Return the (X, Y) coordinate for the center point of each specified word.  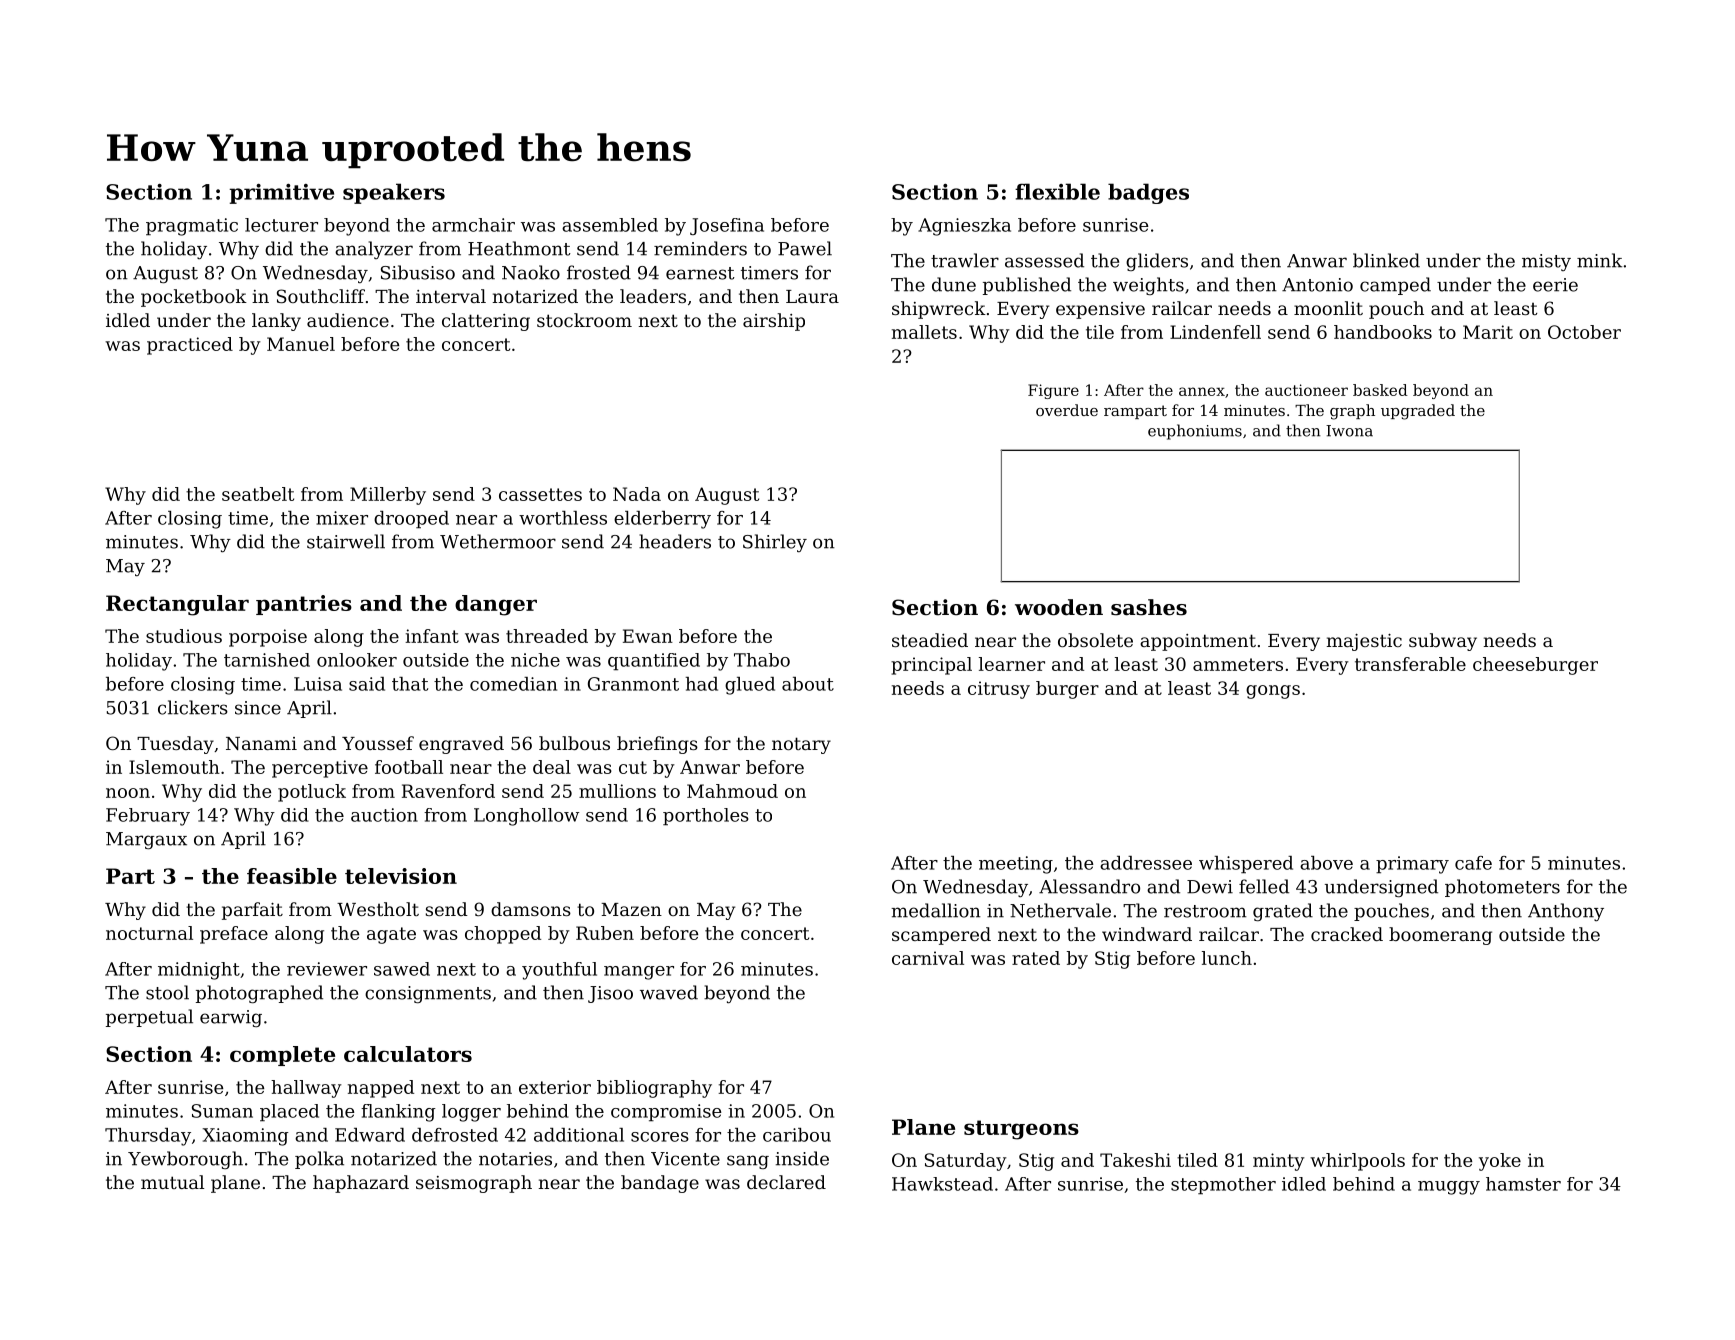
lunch (1227, 958)
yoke (1500, 1162)
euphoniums (1195, 432)
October (1584, 332)
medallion (936, 910)
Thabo (762, 660)
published (1027, 286)
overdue (1067, 410)
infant (432, 636)
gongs (1273, 692)
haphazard (361, 1184)
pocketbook (194, 298)
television (401, 876)
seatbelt (258, 494)
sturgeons (1021, 1130)
